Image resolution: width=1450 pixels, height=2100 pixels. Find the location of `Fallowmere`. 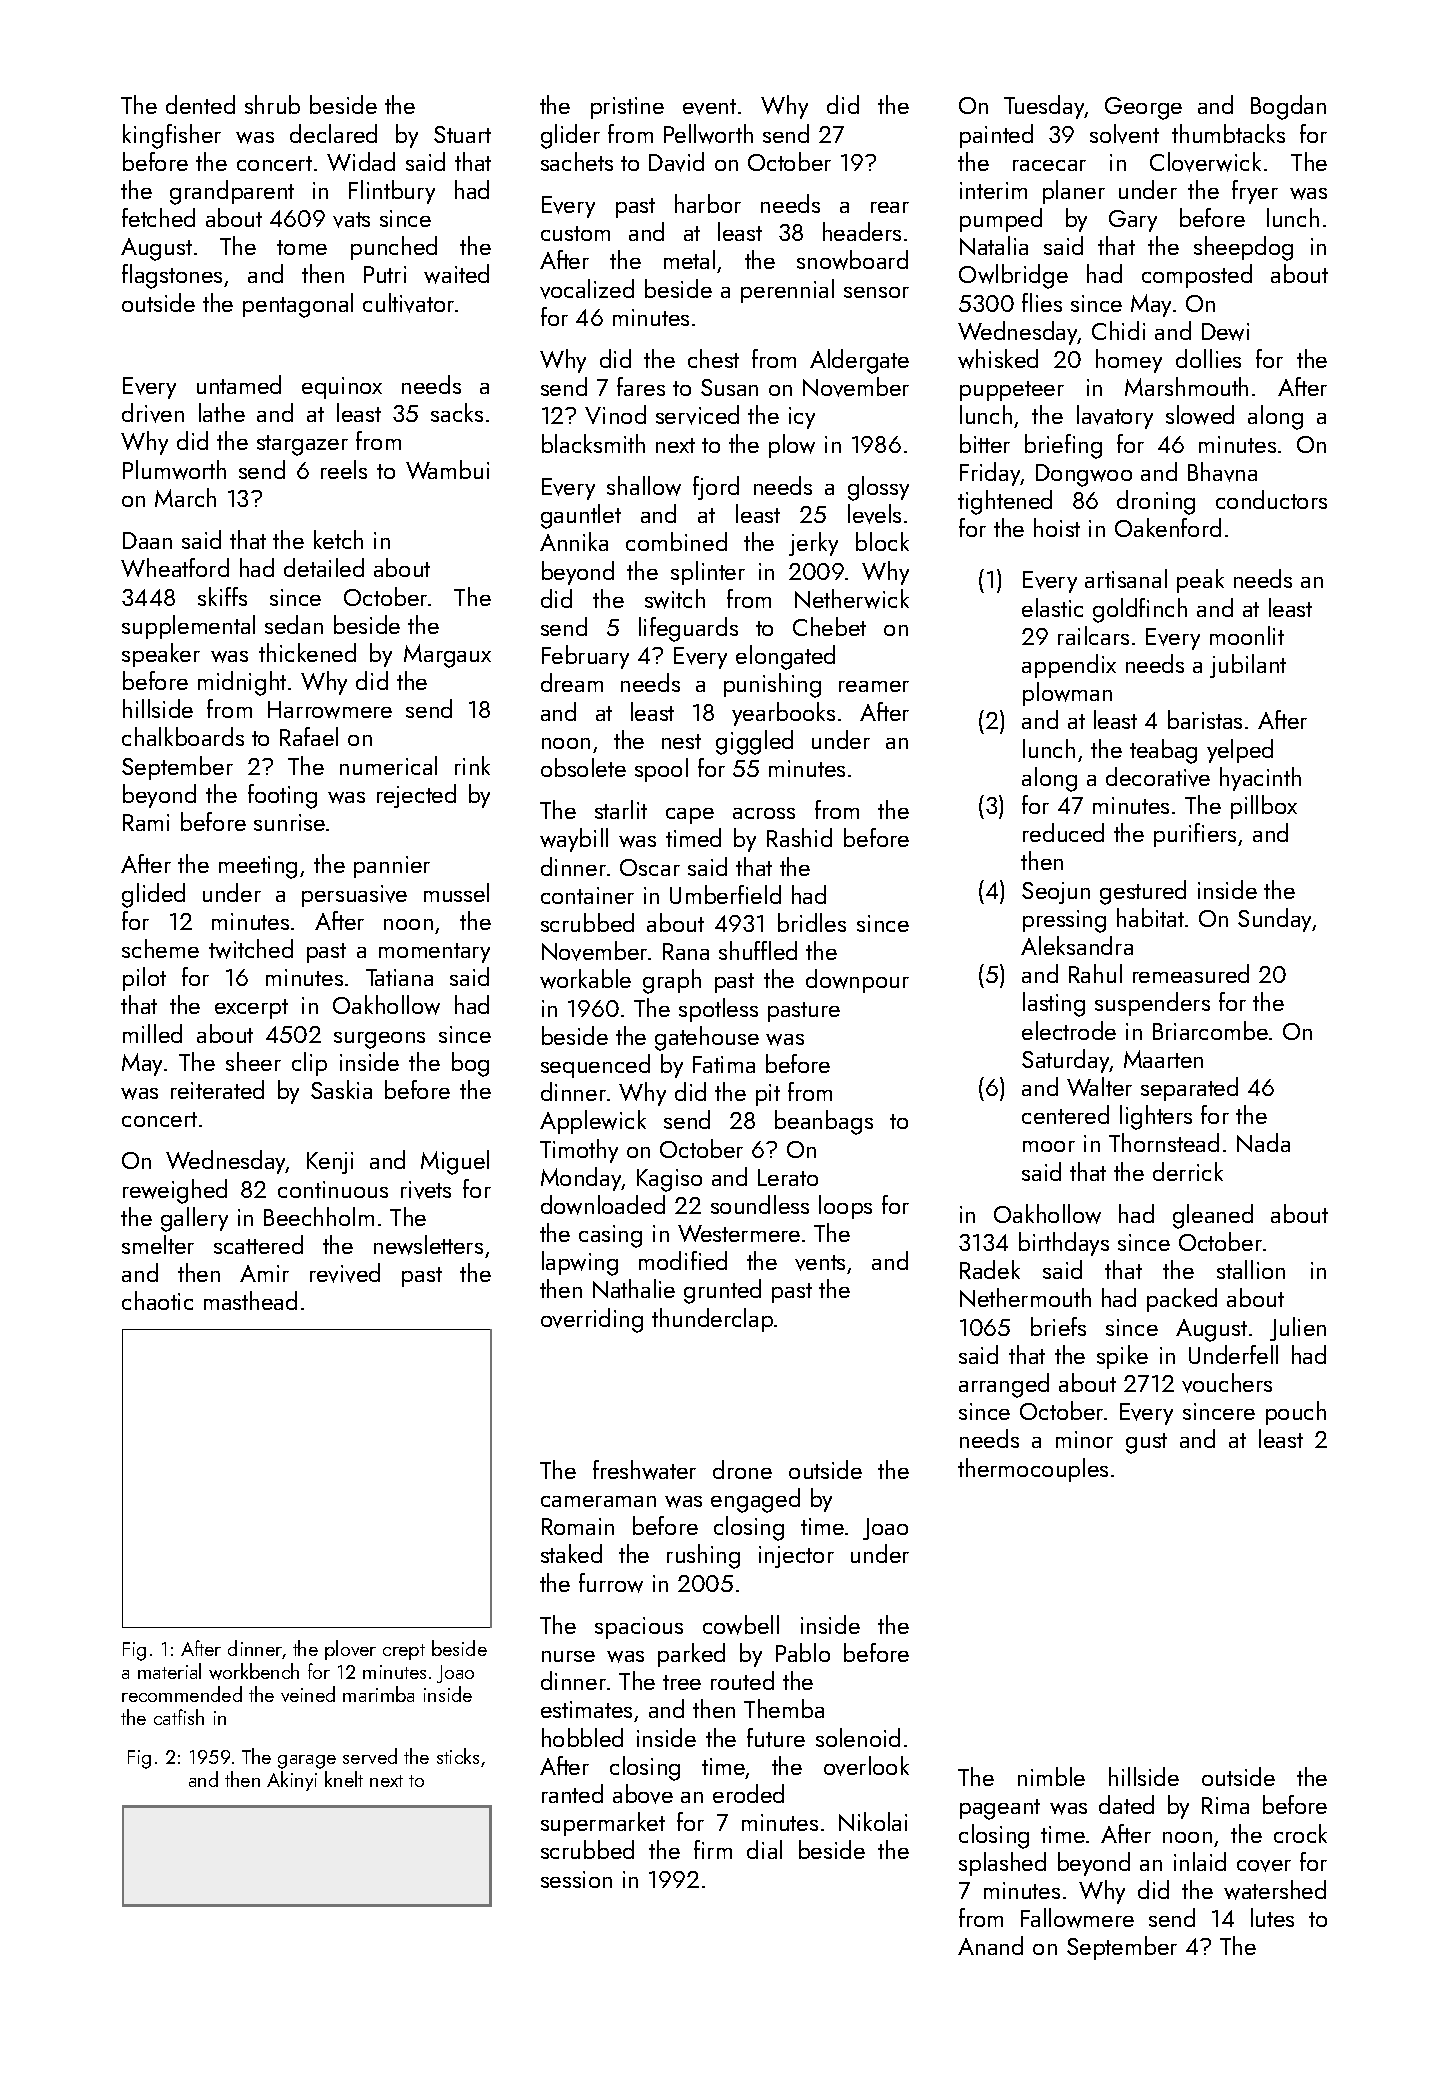

Fallowmere is located at coordinates (1077, 1918).
